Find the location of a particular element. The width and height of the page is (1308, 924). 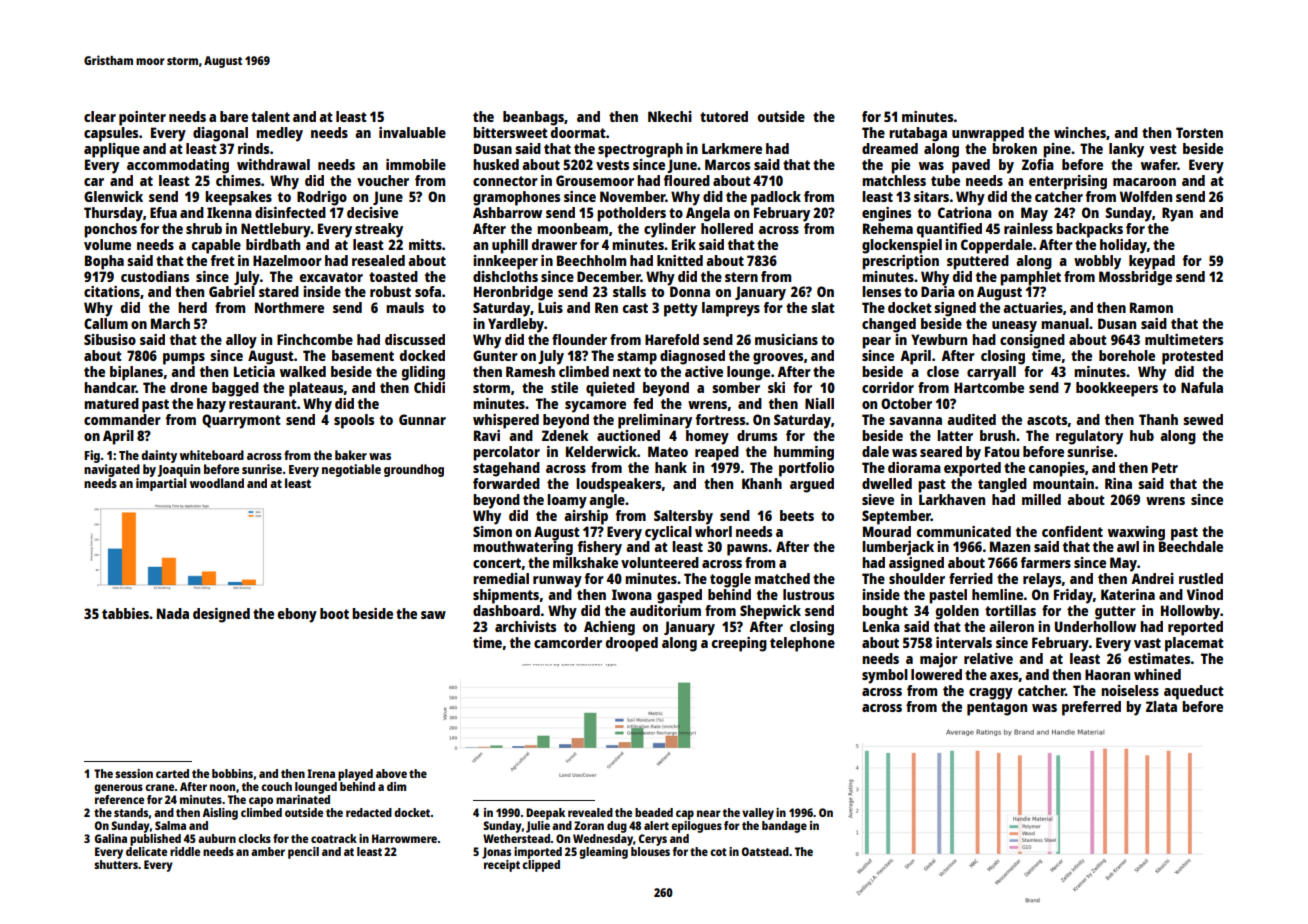

navigated is located at coordinates (112, 470).
